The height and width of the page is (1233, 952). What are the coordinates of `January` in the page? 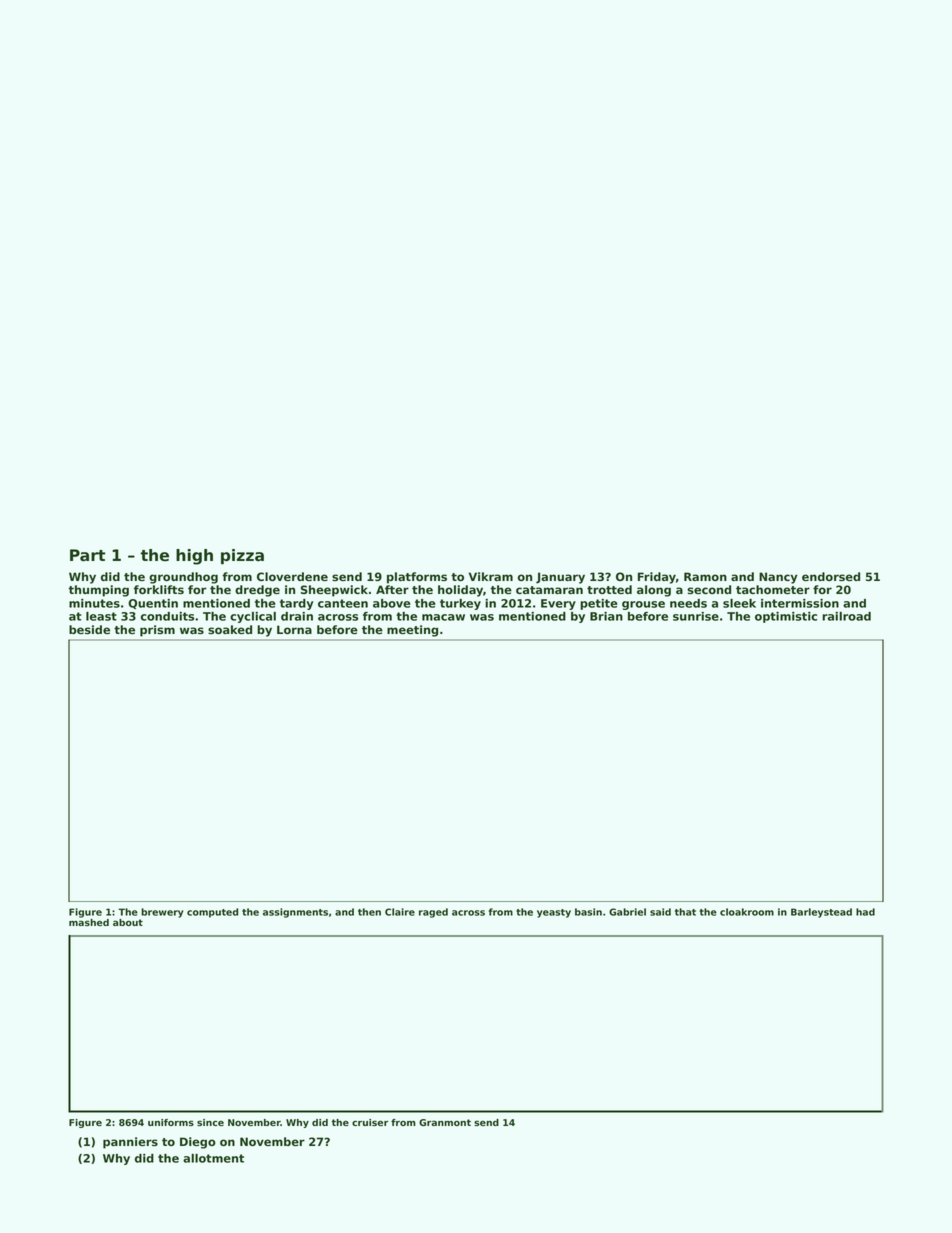 It's located at (560, 578).
